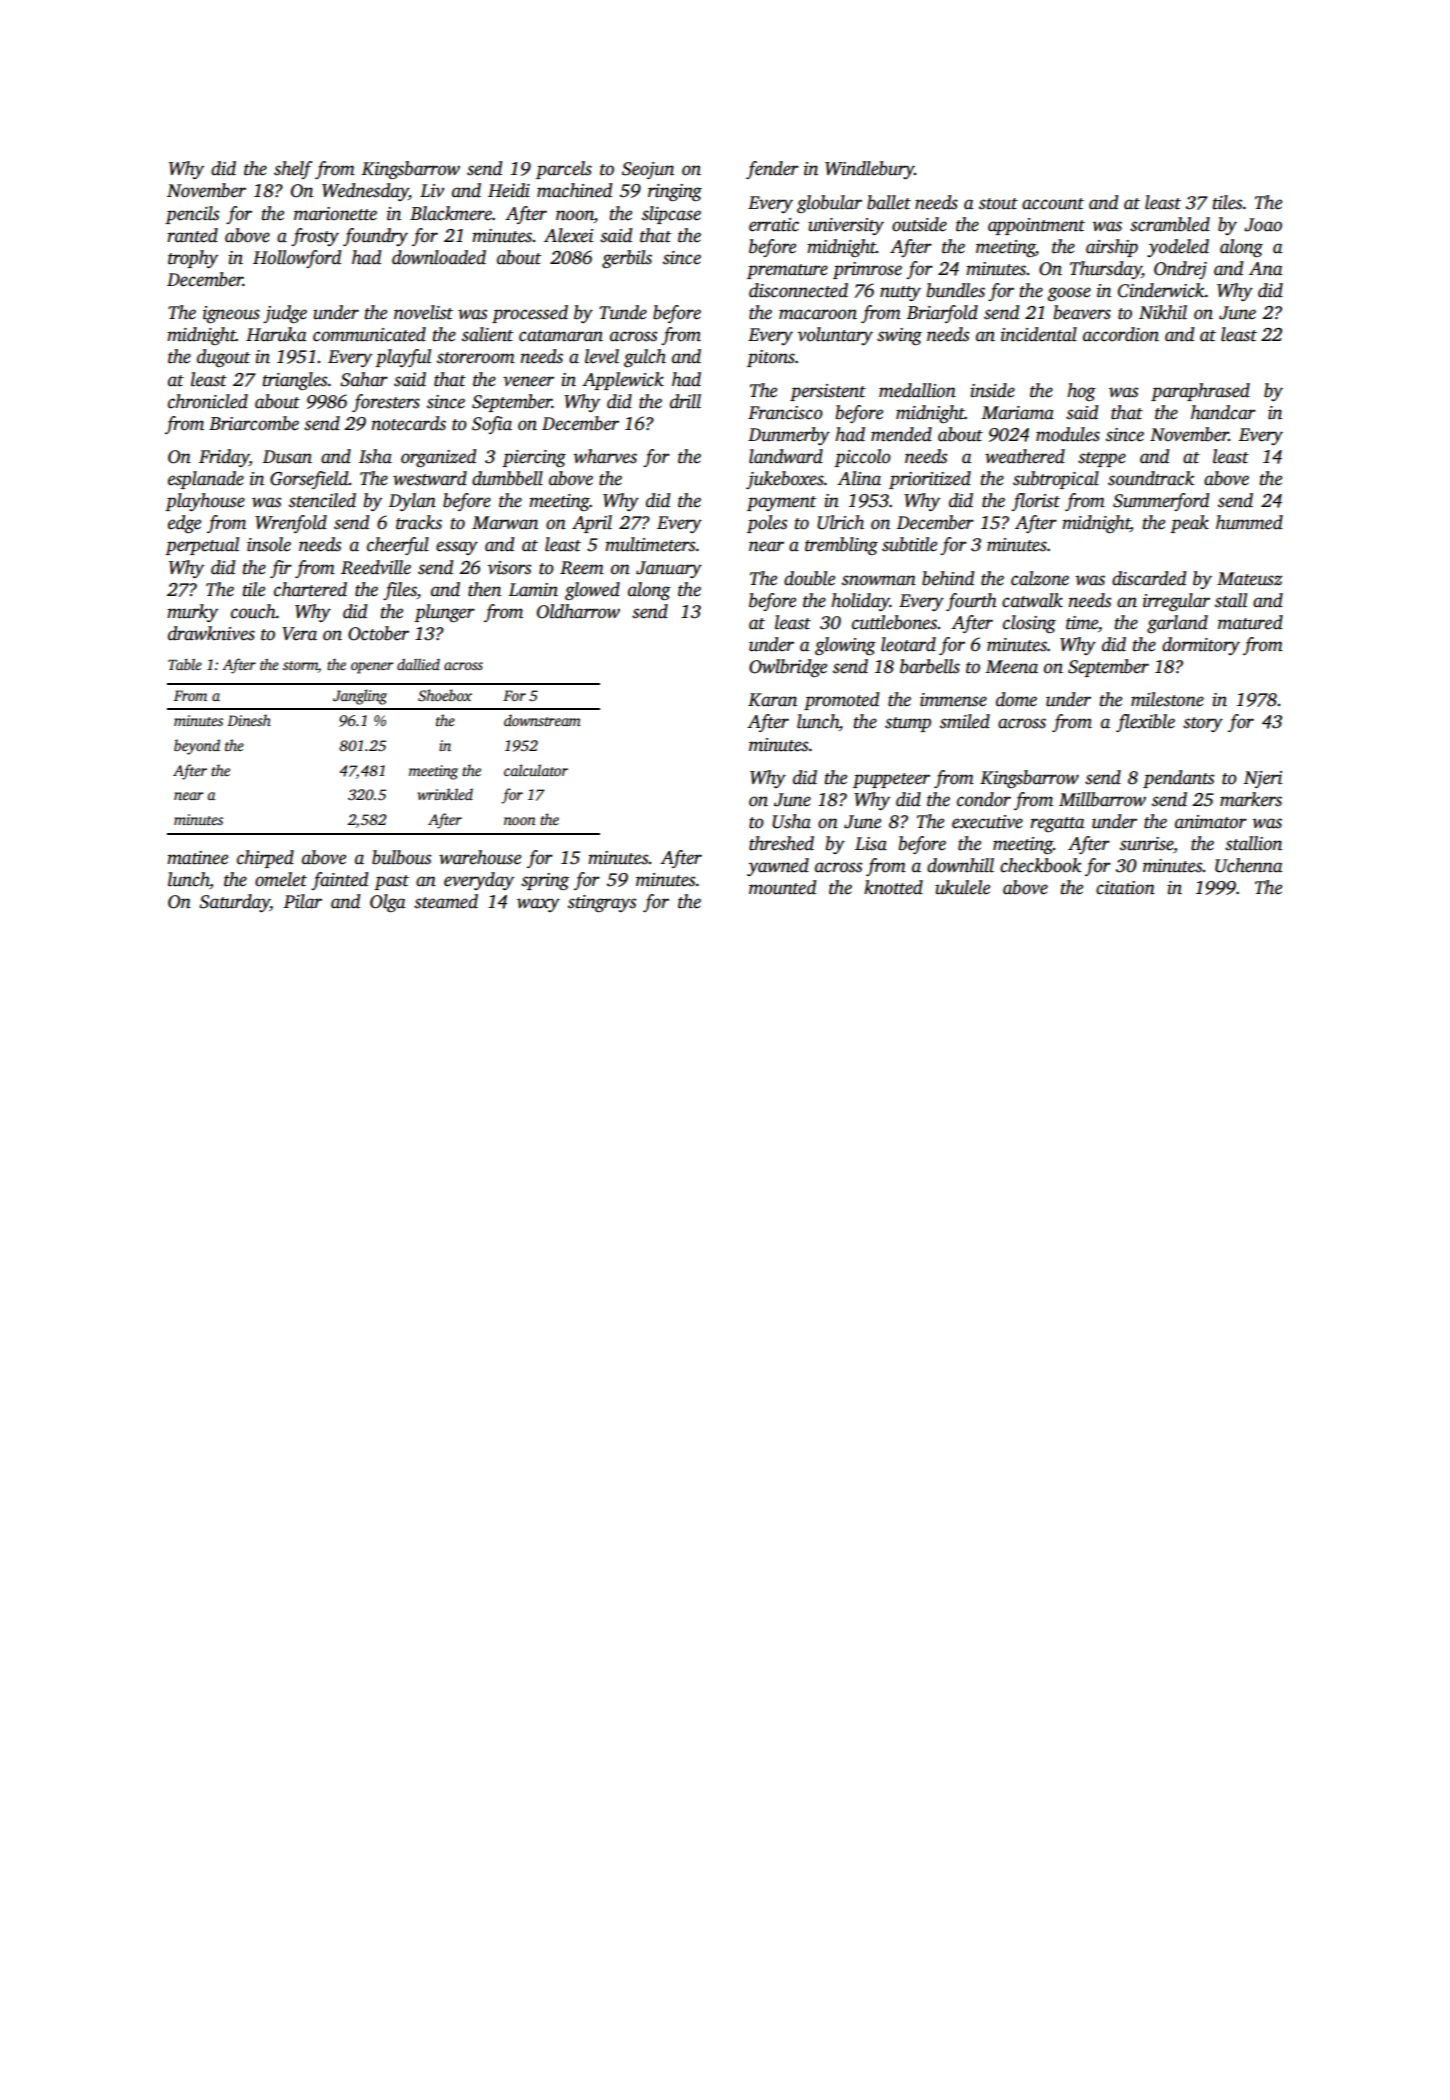 The image size is (1450, 2100). Describe the element at coordinates (578, 611) in the page. I see `Oldharrow` at that location.
